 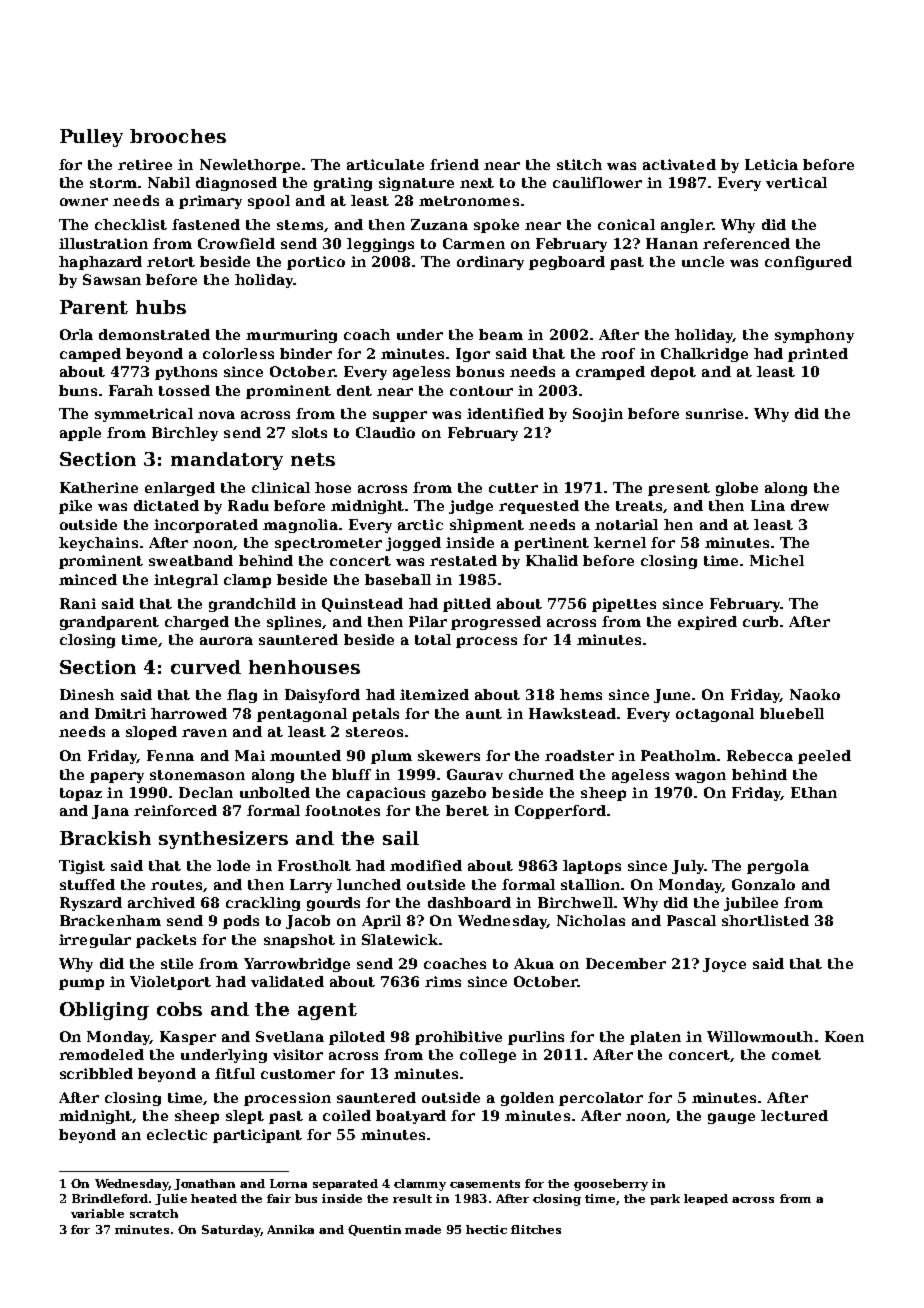 What do you see at coordinates (579, 164) in the page?
I see `stitch` at bounding box center [579, 164].
